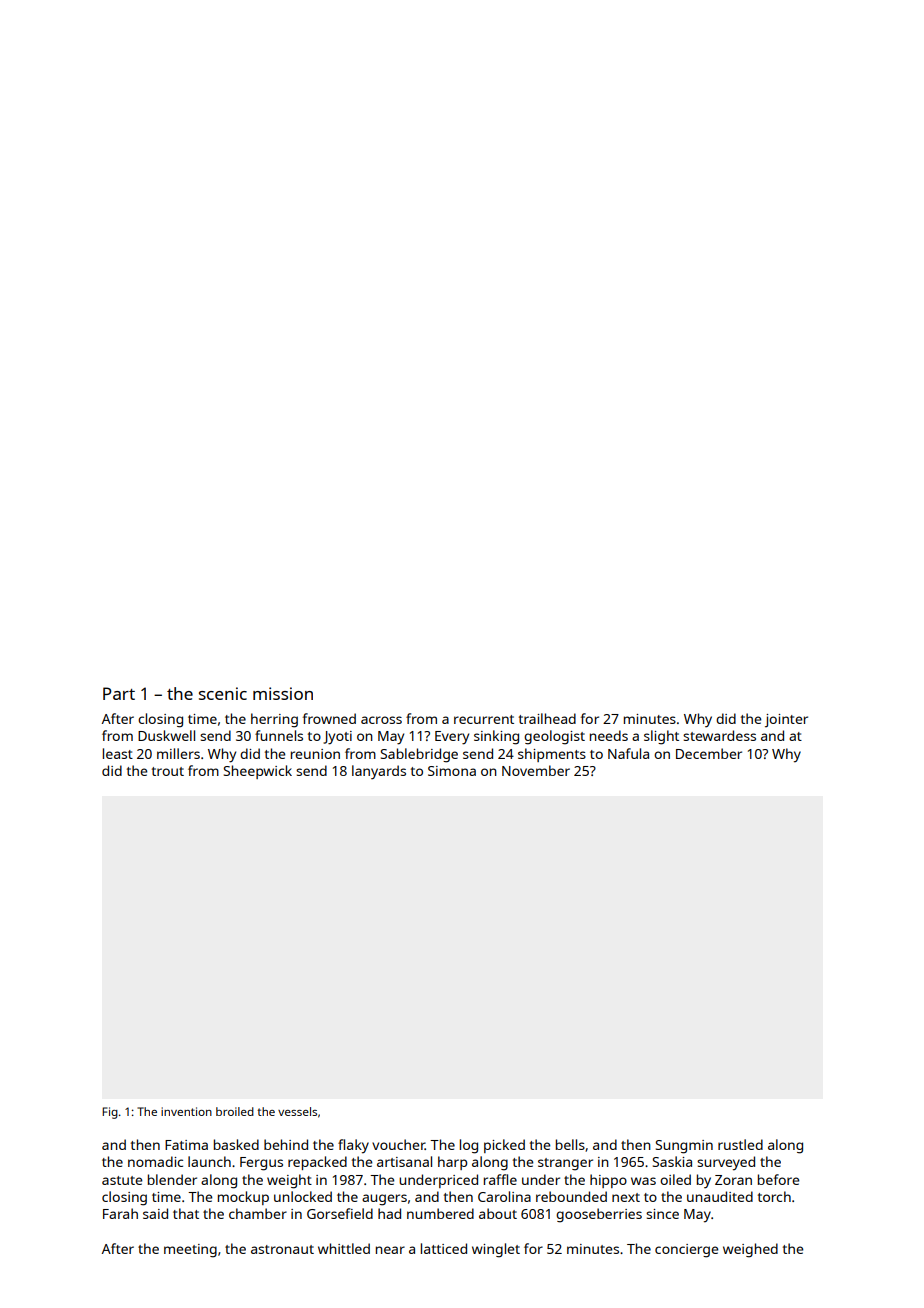  Describe the element at coordinates (344, 1248) in the image. I see `whittled` at that location.
